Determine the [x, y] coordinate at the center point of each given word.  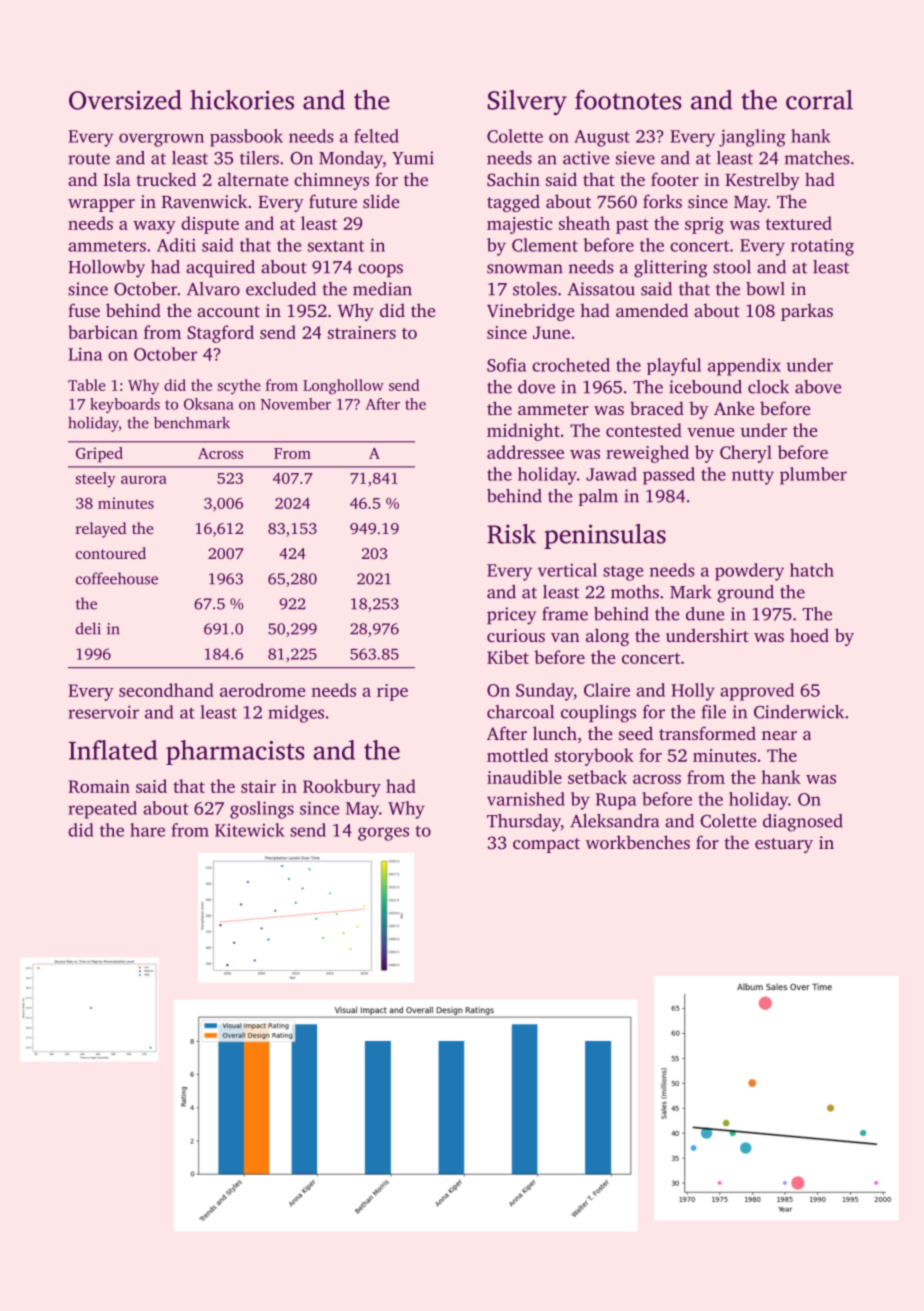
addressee [525, 452]
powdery [749, 572]
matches [817, 158]
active [586, 158]
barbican [103, 332]
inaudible [524, 777]
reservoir [103, 712]
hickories [242, 100]
